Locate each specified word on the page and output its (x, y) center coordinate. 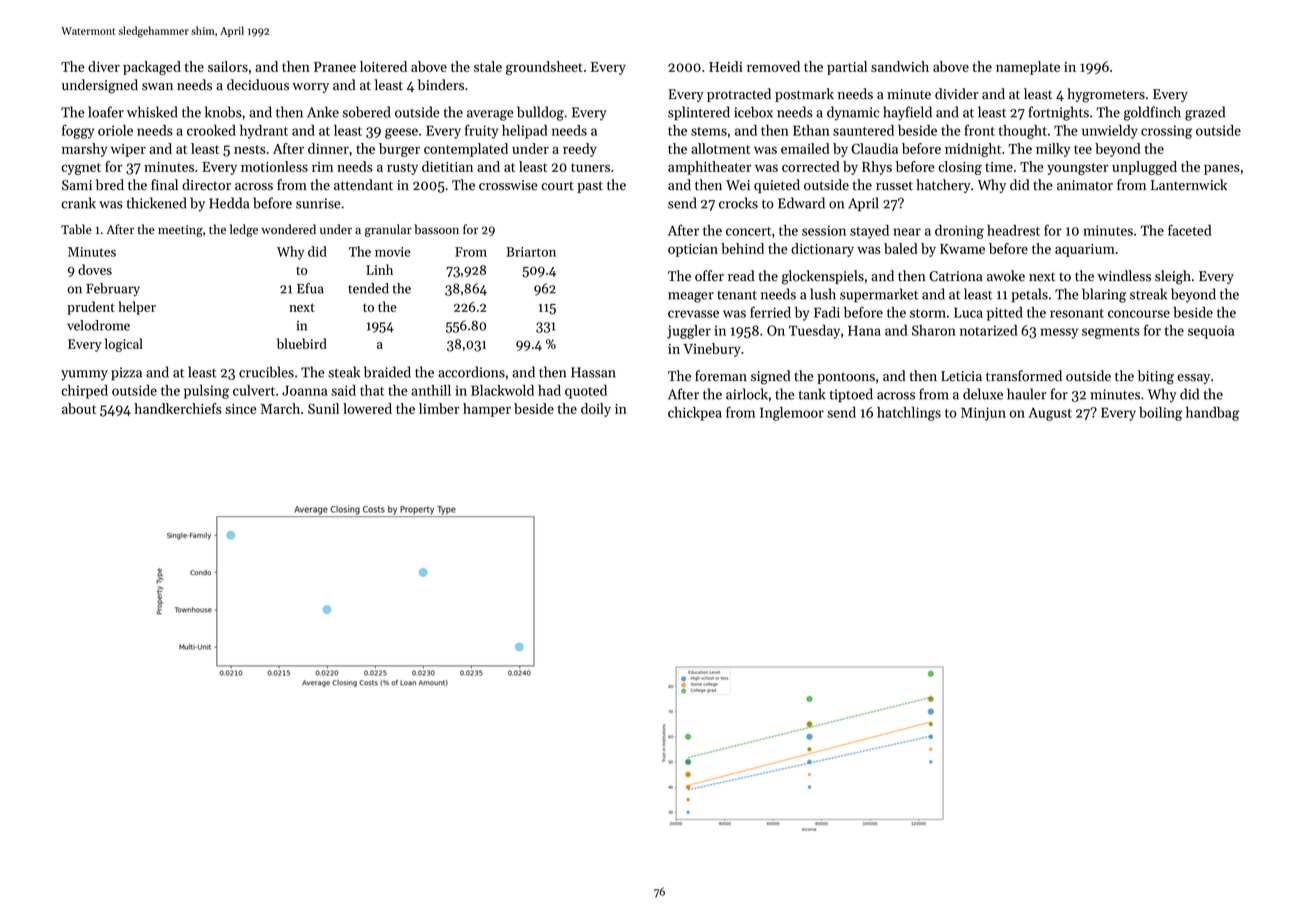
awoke (1006, 276)
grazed (1205, 113)
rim (322, 167)
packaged (152, 68)
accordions (471, 372)
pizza (126, 373)
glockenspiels (823, 277)
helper (137, 308)
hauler (1027, 394)
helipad (524, 132)
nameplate (1028, 68)
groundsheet (544, 68)
